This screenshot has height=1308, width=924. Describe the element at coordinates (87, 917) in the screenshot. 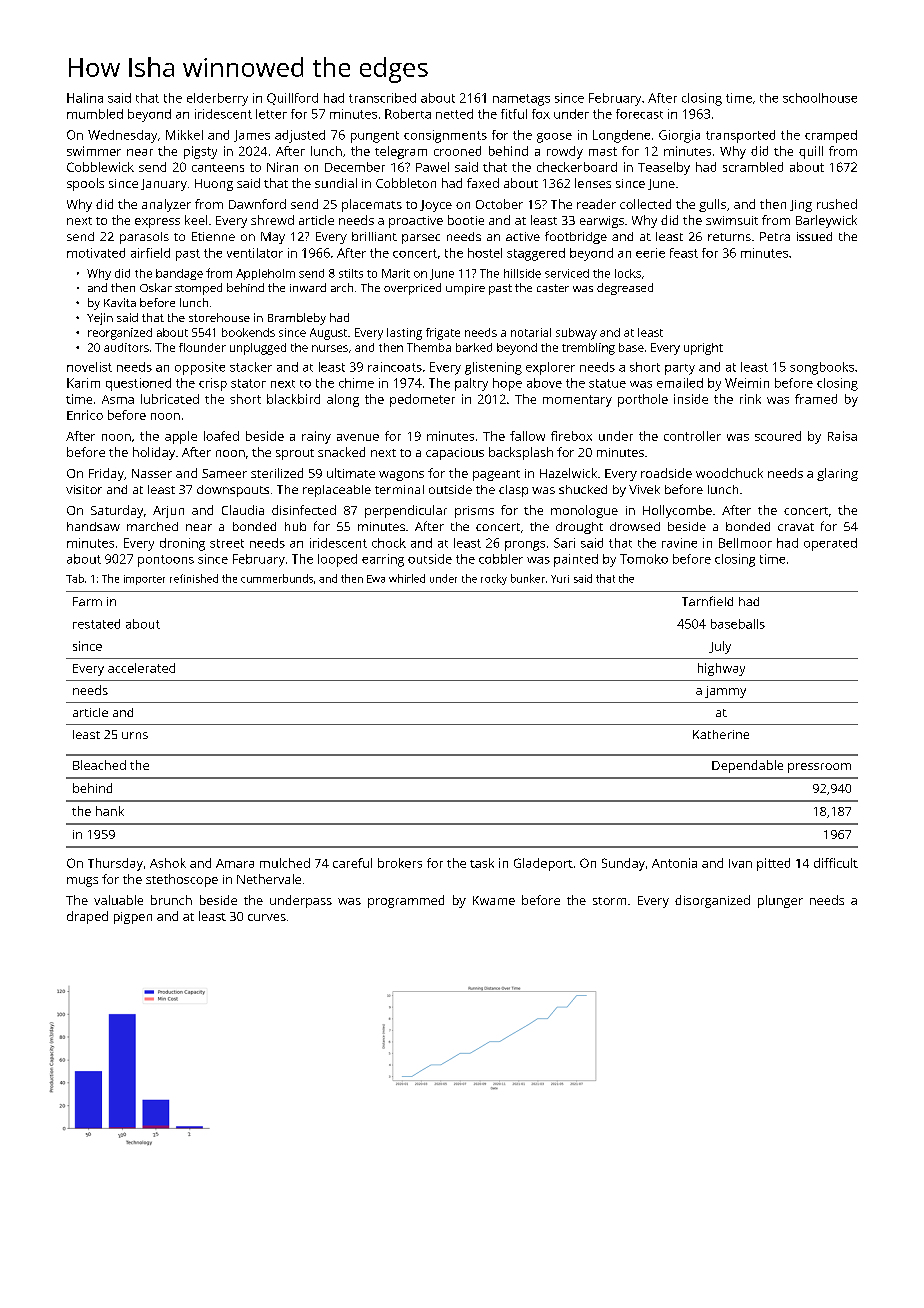

I see `draped` at that location.
